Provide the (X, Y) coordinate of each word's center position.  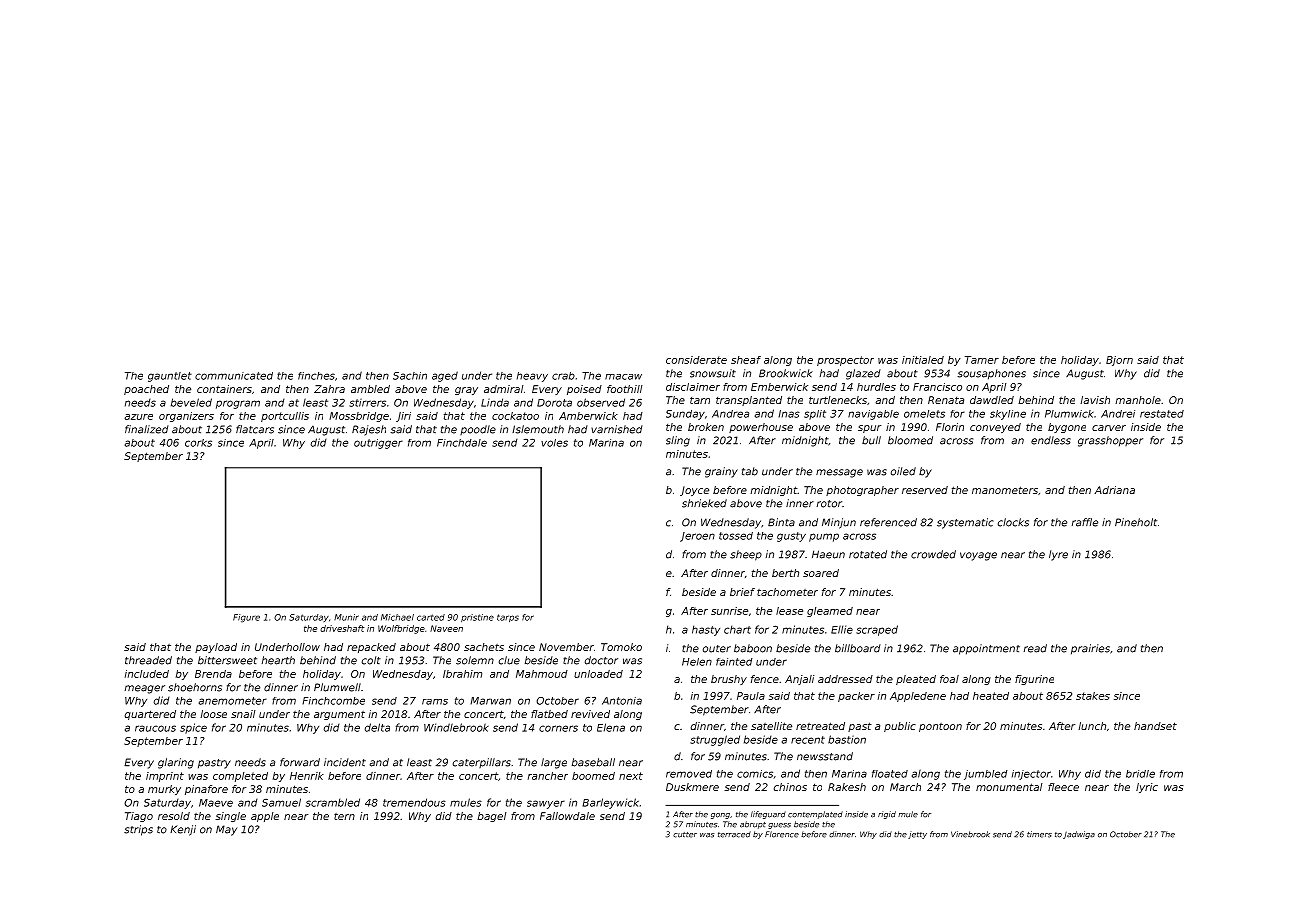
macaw (623, 377)
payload (216, 648)
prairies (1090, 649)
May (226, 830)
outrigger (378, 444)
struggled (715, 740)
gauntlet (170, 377)
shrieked (704, 503)
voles (554, 443)
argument (339, 715)
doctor (601, 660)
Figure (246, 618)
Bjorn (1119, 361)
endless (1051, 440)
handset (1155, 726)
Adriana (1114, 490)
